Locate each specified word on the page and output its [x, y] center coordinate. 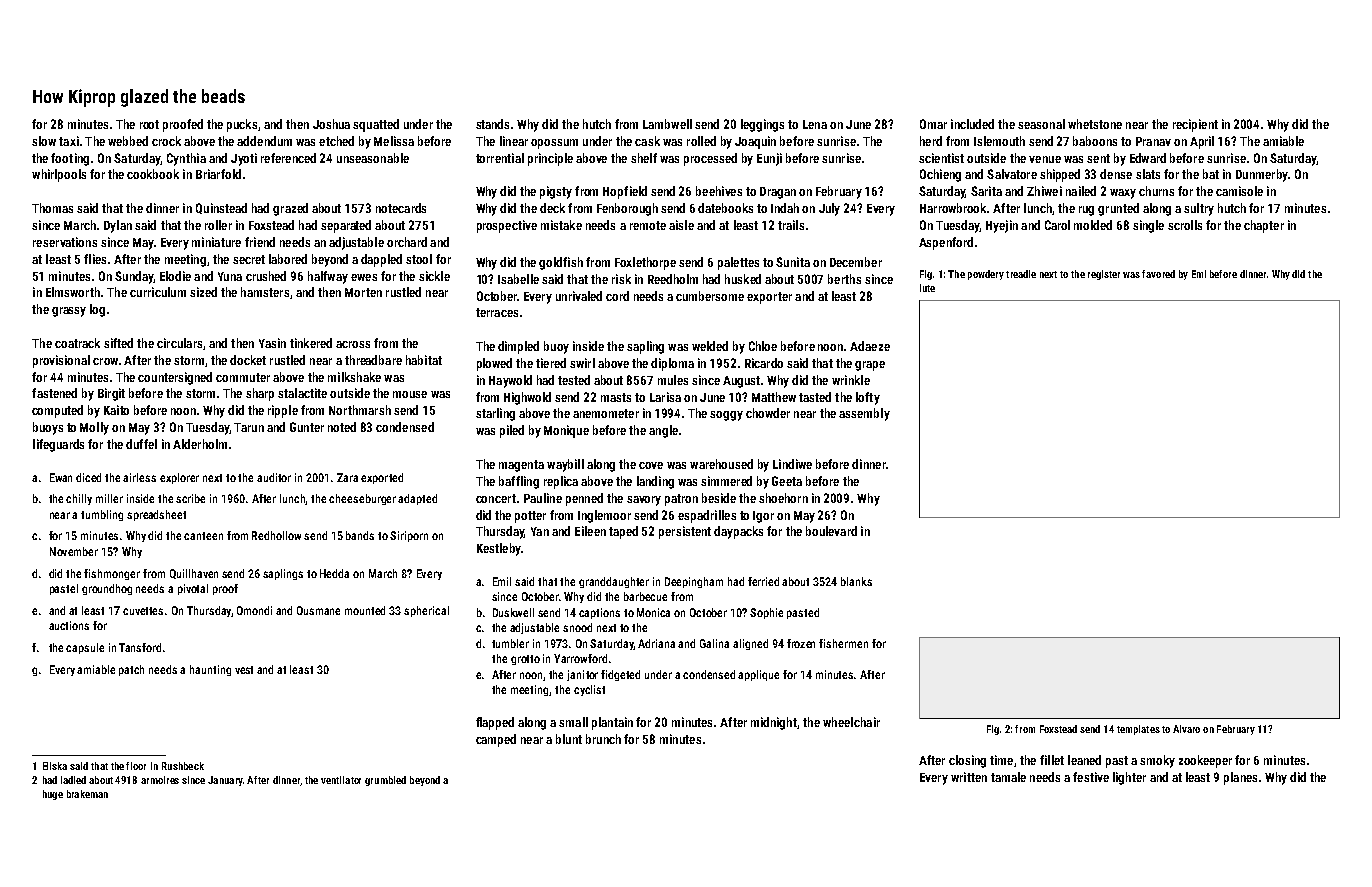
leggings [762, 125]
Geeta [787, 481]
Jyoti [244, 159]
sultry [1199, 209]
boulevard [831, 531]
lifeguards [58, 445]
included [972, 124]
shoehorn [783, 498]
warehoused [721, 464]
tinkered [311, 343]
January [225, 781]
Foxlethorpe [645, 263]
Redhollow [276, 535]
